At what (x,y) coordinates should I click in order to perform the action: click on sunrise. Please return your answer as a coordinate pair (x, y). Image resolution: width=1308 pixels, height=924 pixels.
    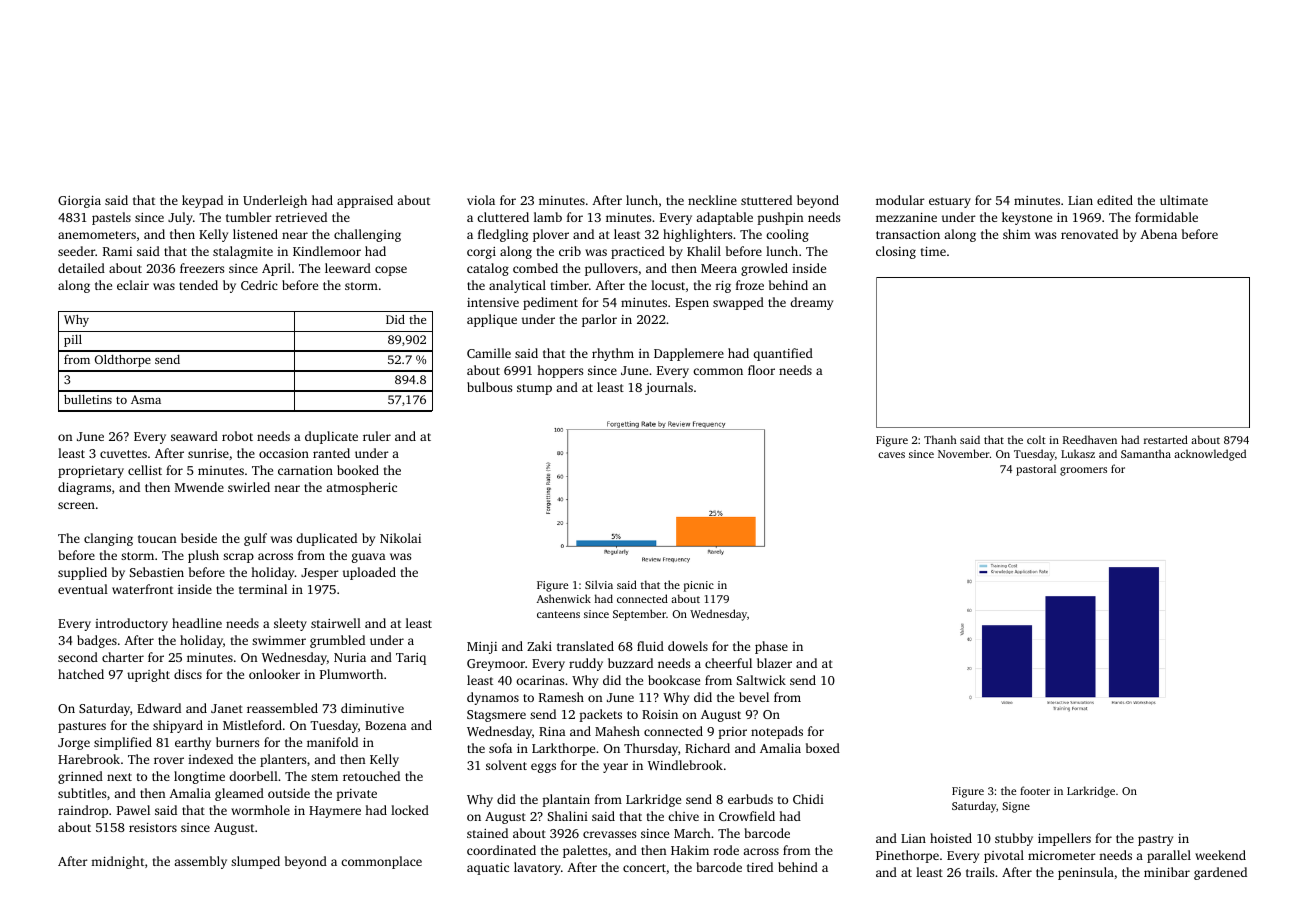
    Looking at the image, I should click on (208, 453).
